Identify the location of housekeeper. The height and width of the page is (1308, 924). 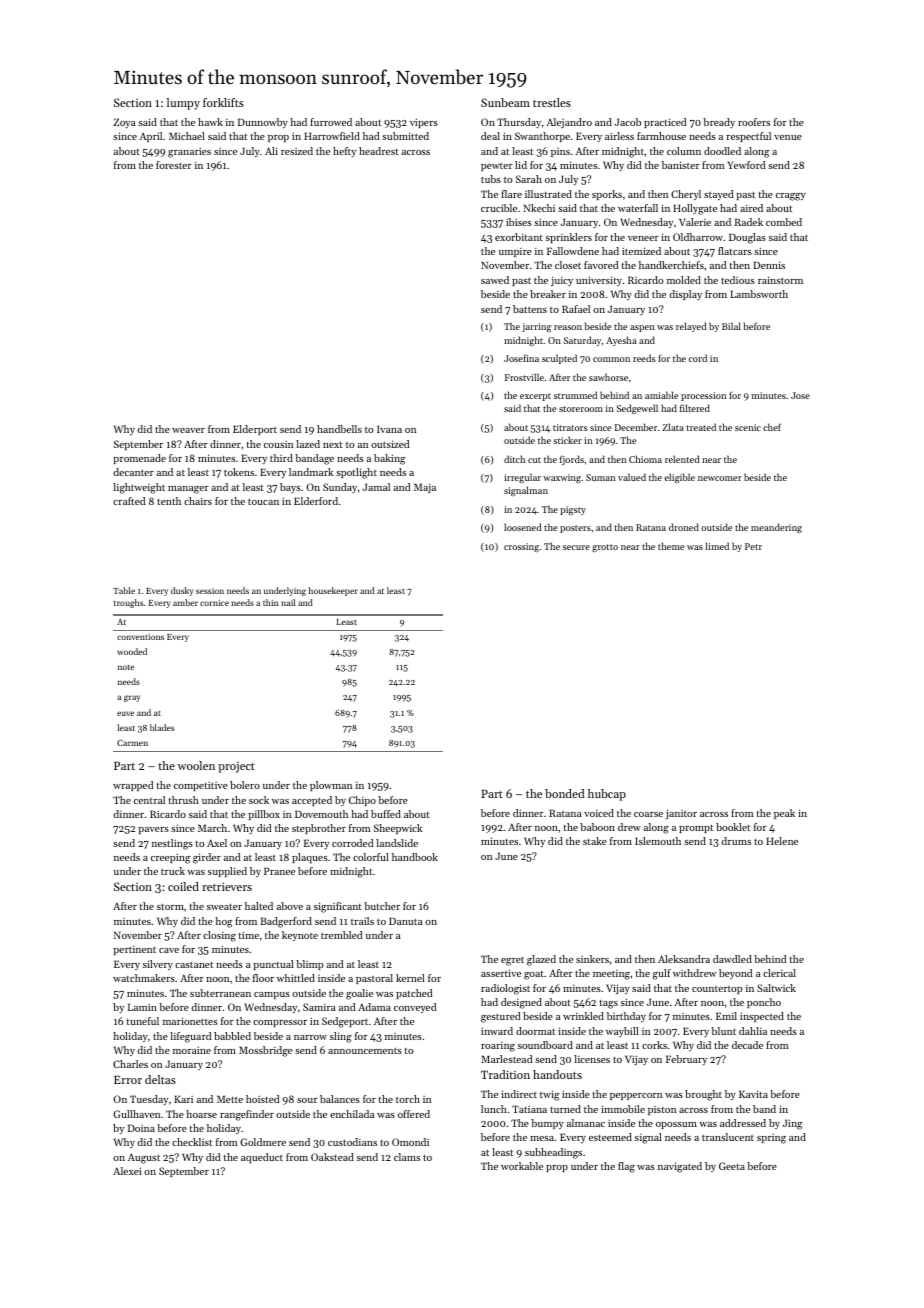
(333, 591).
